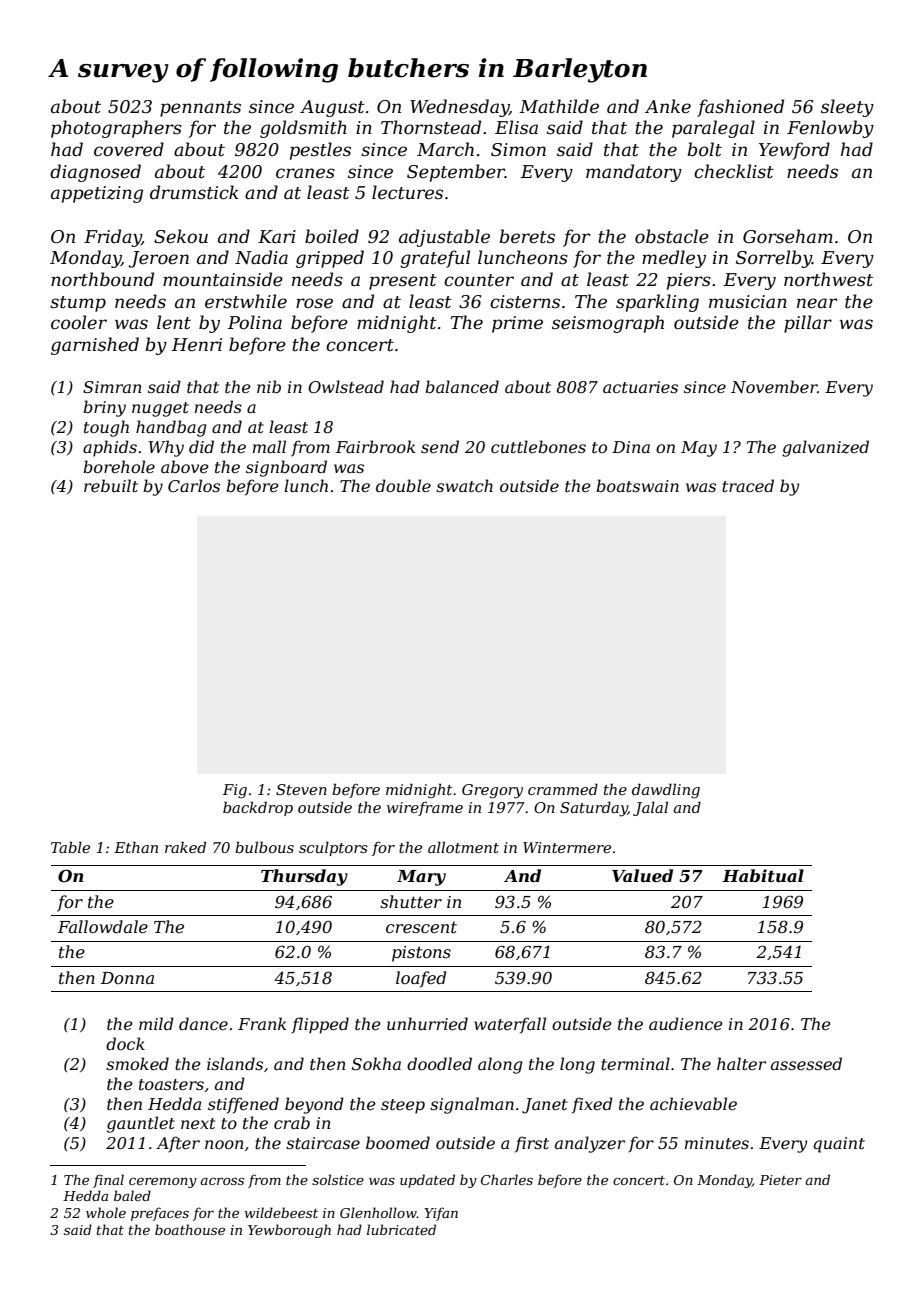 This screenshot has height=1314, width=924. I want to click on noon, so click(224, 1144).
